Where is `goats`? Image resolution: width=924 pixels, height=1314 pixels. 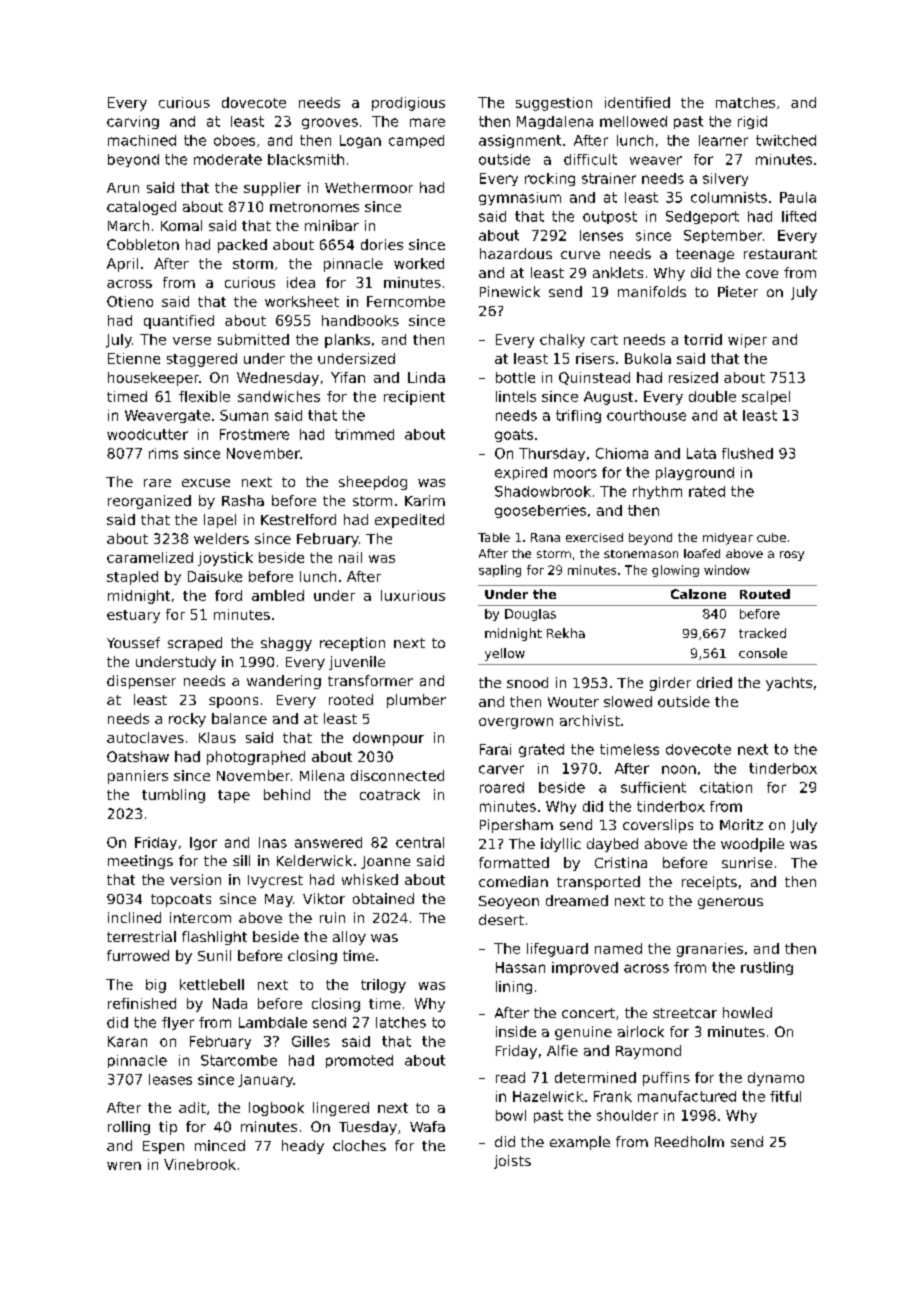 goats is located at coordinates (514, 435).
